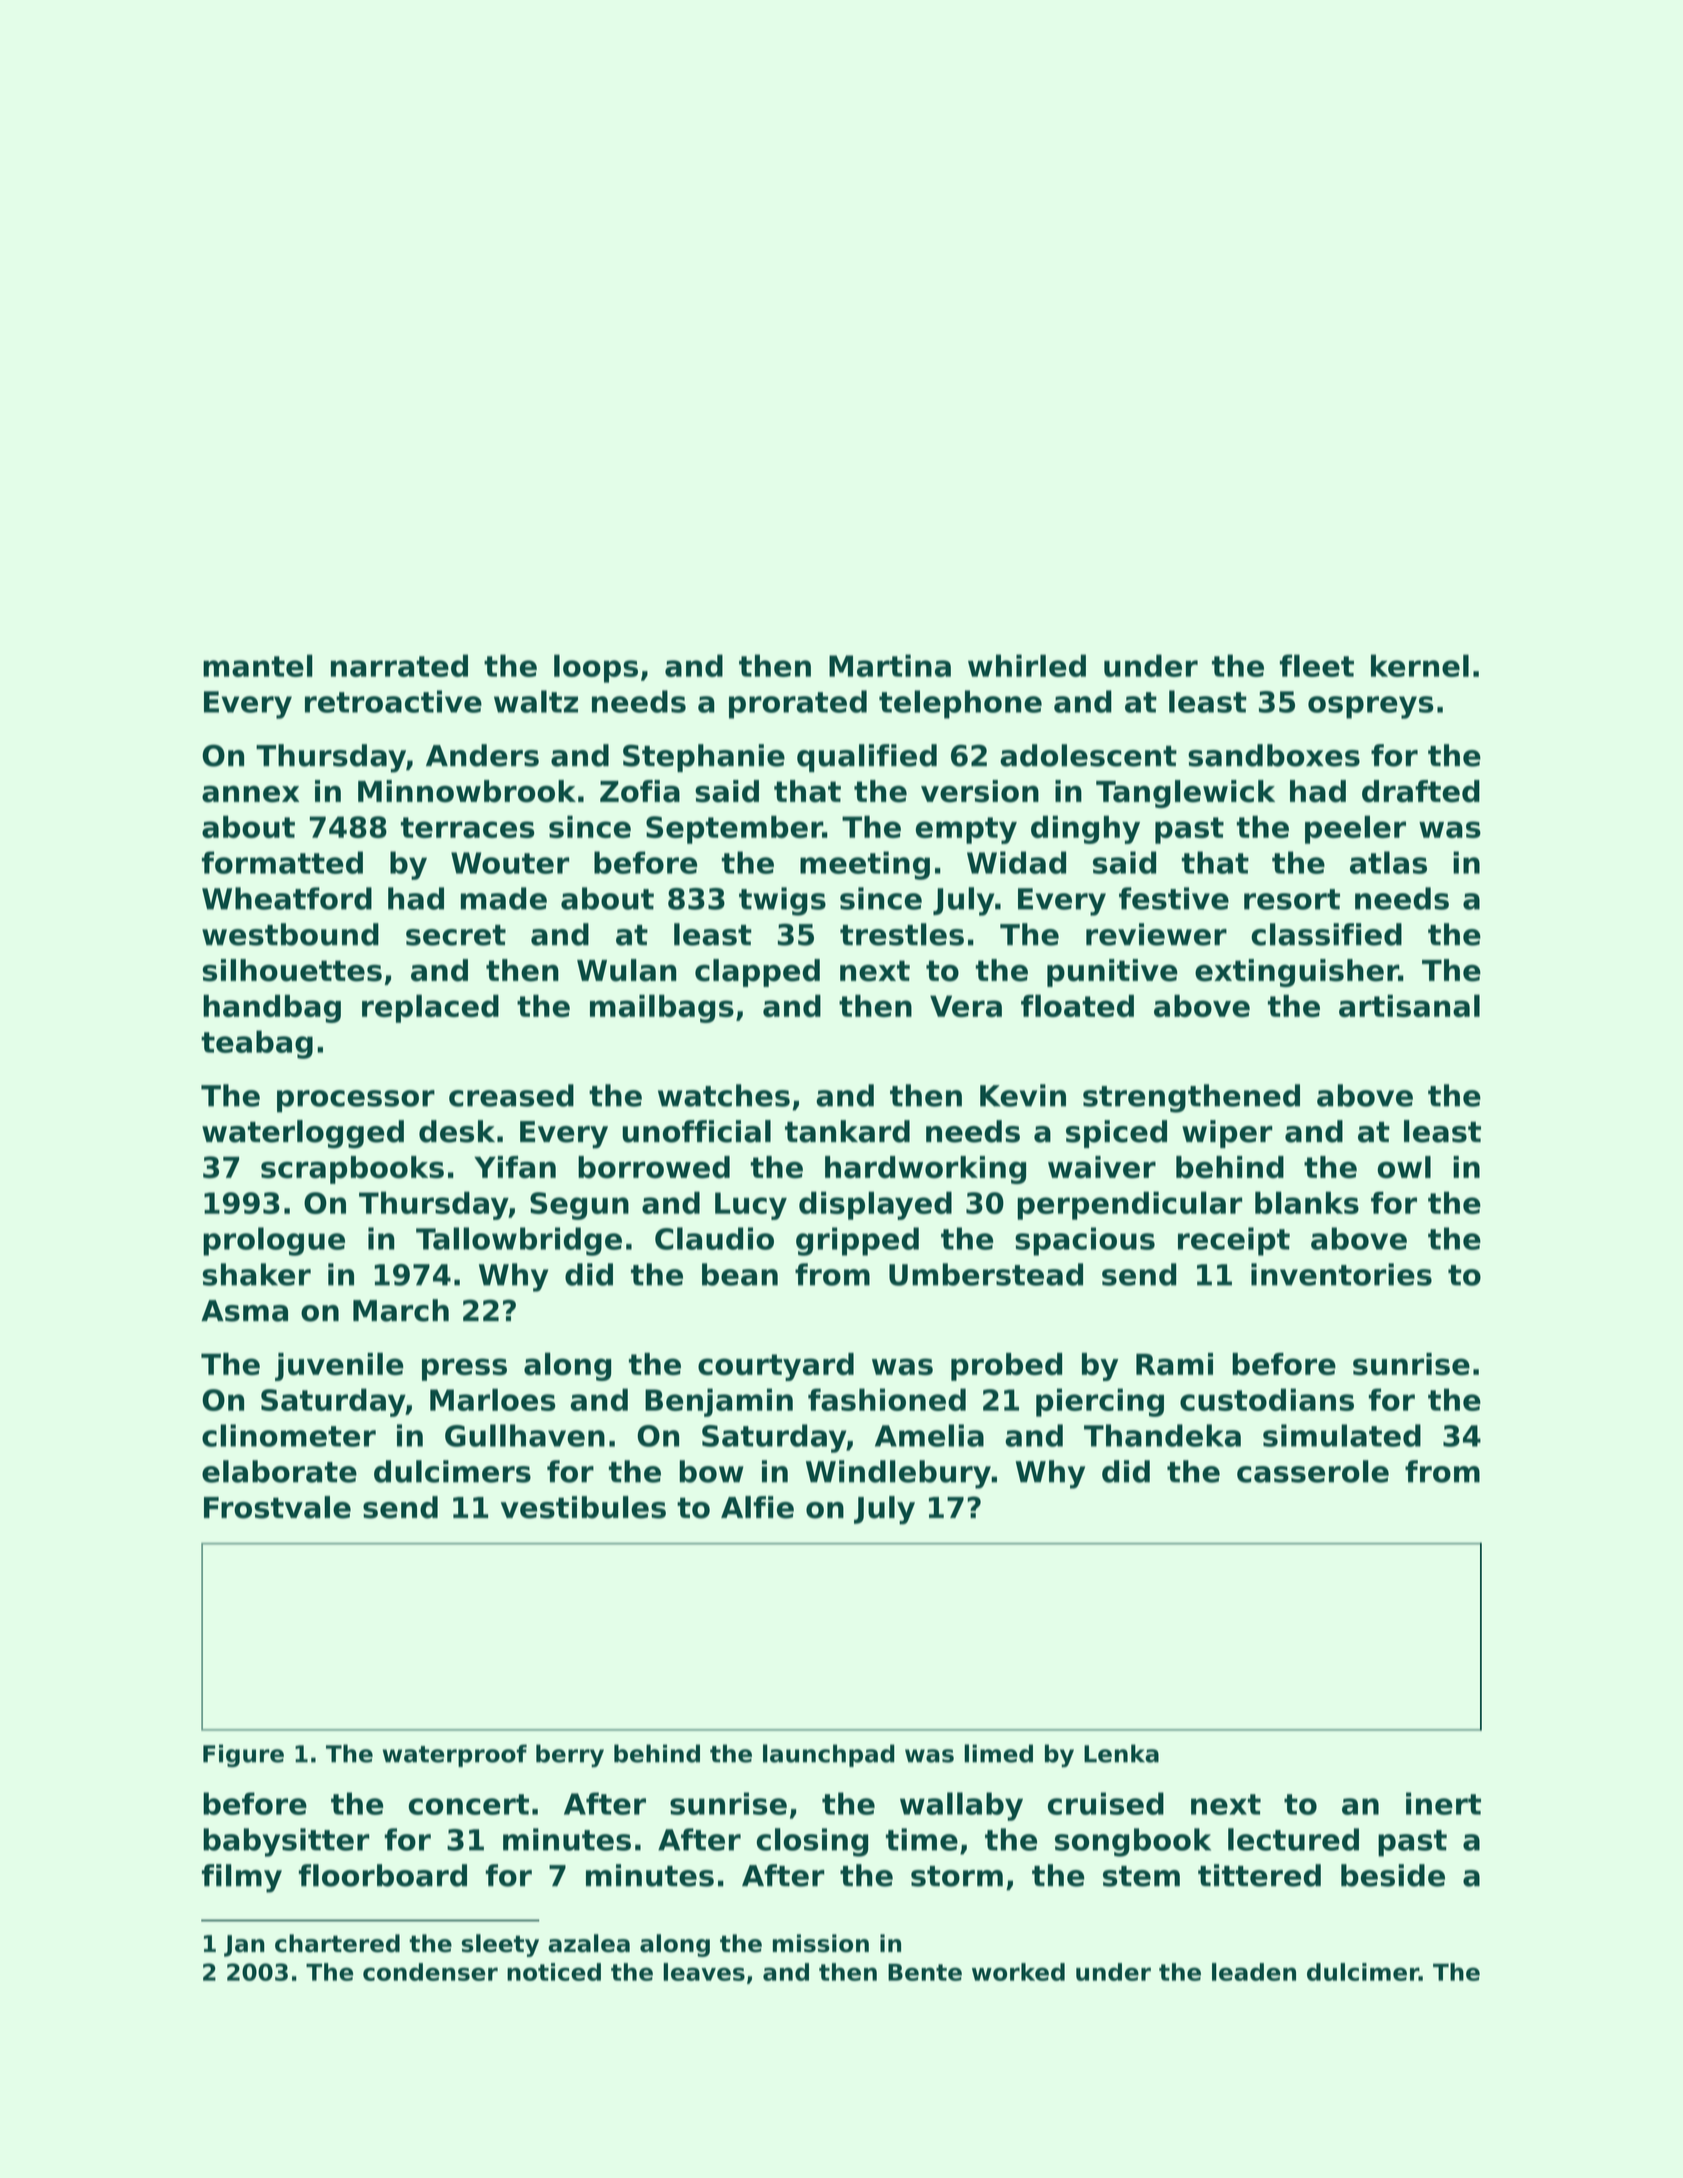 This image has width=1683, height=2178. What do you see at coordinates (998, 1753) in the image?
I see `limed` at bounding box center [998, 1753].
